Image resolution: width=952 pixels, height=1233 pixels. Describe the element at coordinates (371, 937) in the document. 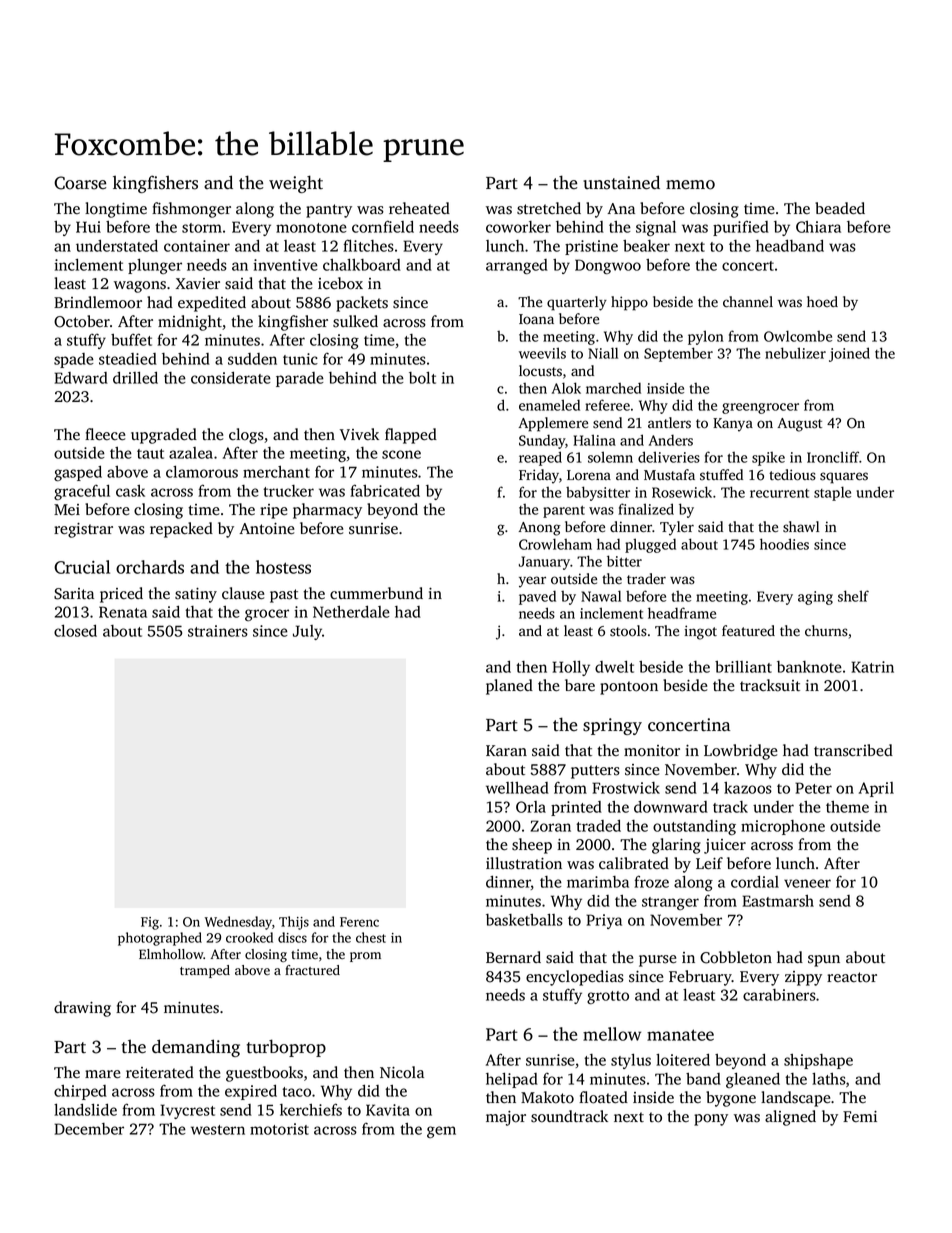

I see `chest` at that location.
